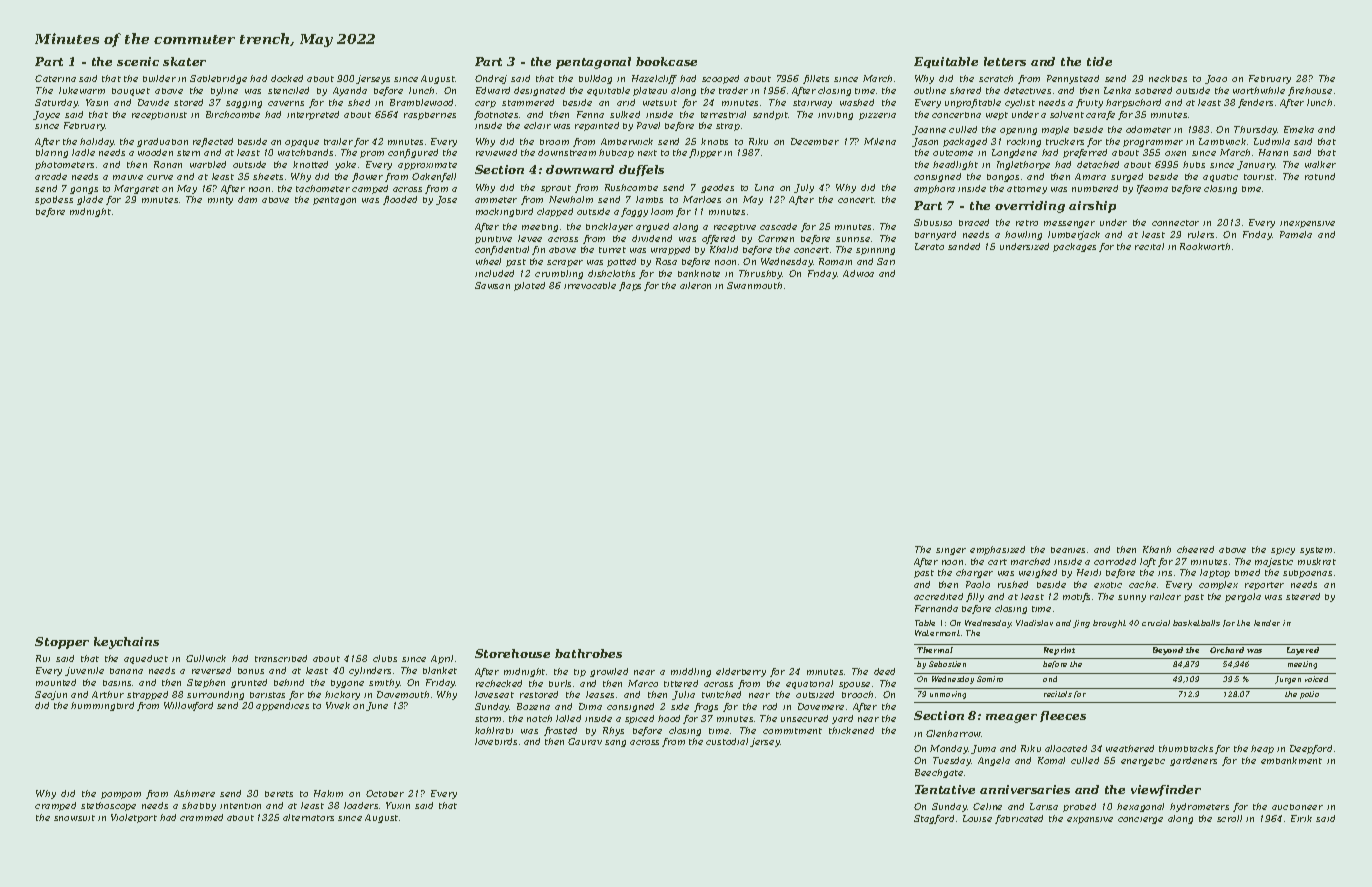 This document has height=887, width=1372. Describe the element at coordinates (492, 285) in the document. I see `Sawsan` at that location.
